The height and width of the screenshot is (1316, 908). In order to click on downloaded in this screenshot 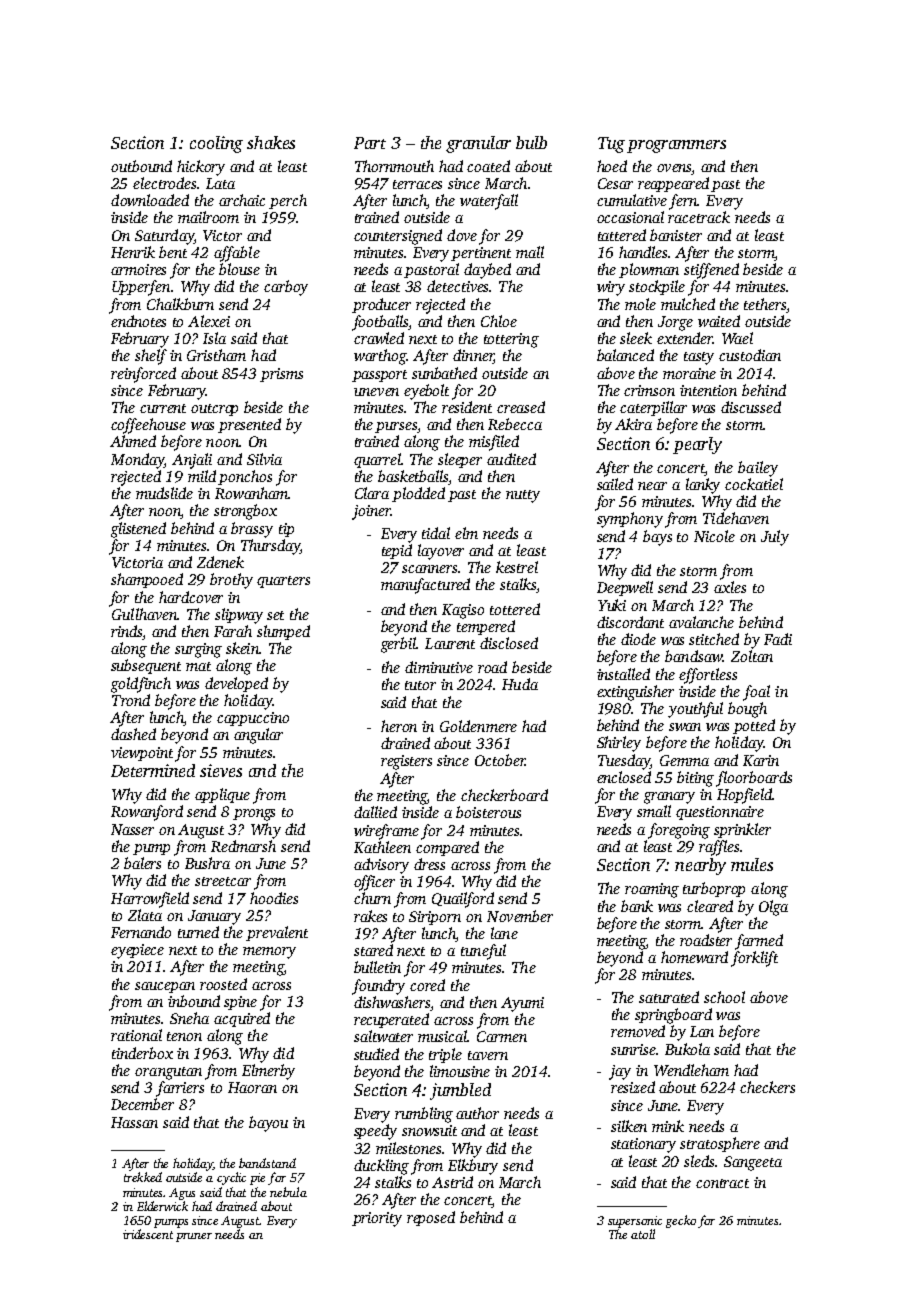, I will do `click(150, 200)`.
